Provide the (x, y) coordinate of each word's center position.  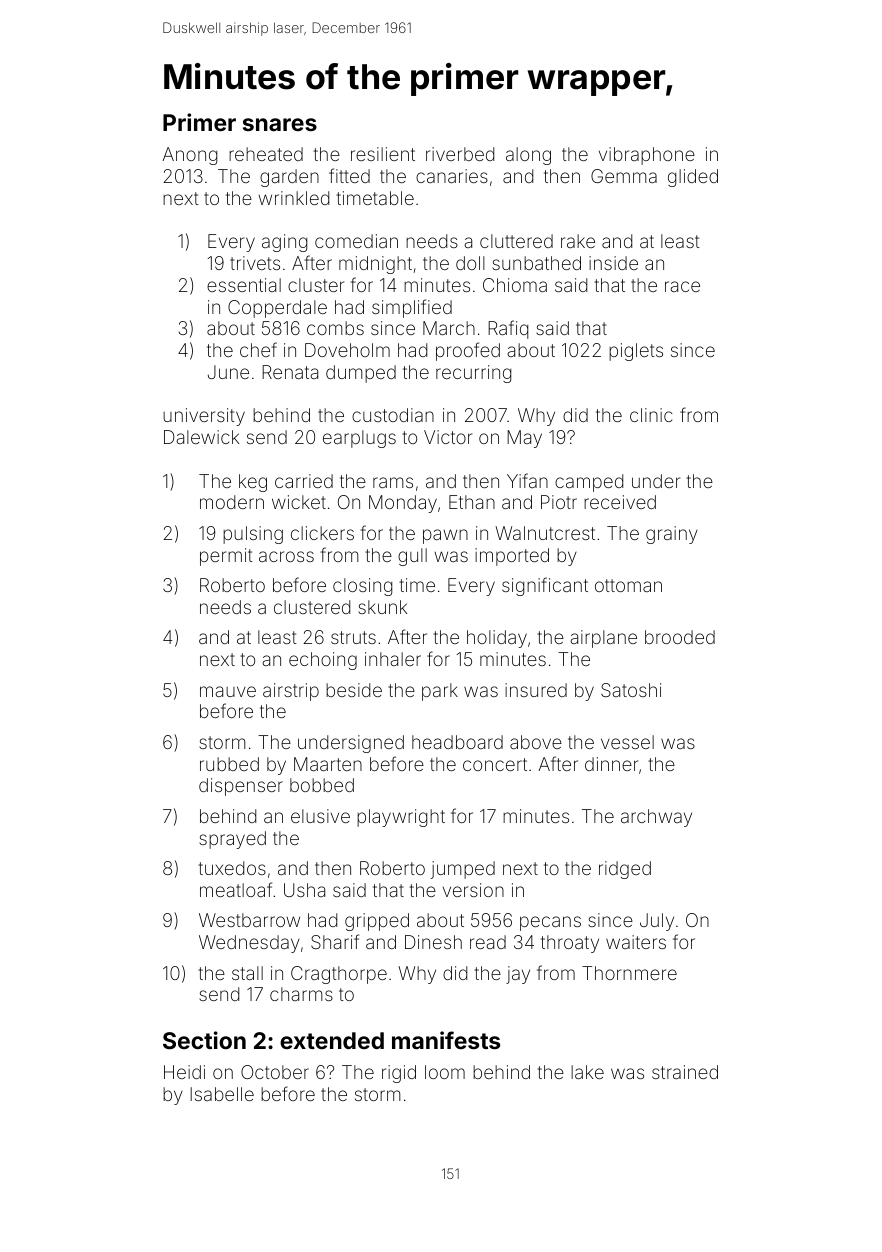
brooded (680, 637)
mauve (228, 691)
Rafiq (508, 329)
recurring (473, 374)
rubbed (229, 764)
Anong (189, 156)
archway (656, 818)
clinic (651, 415)
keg (253, 483)
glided (693, 178)
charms (301, 994)
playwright (401, 818)
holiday (497, 639)
